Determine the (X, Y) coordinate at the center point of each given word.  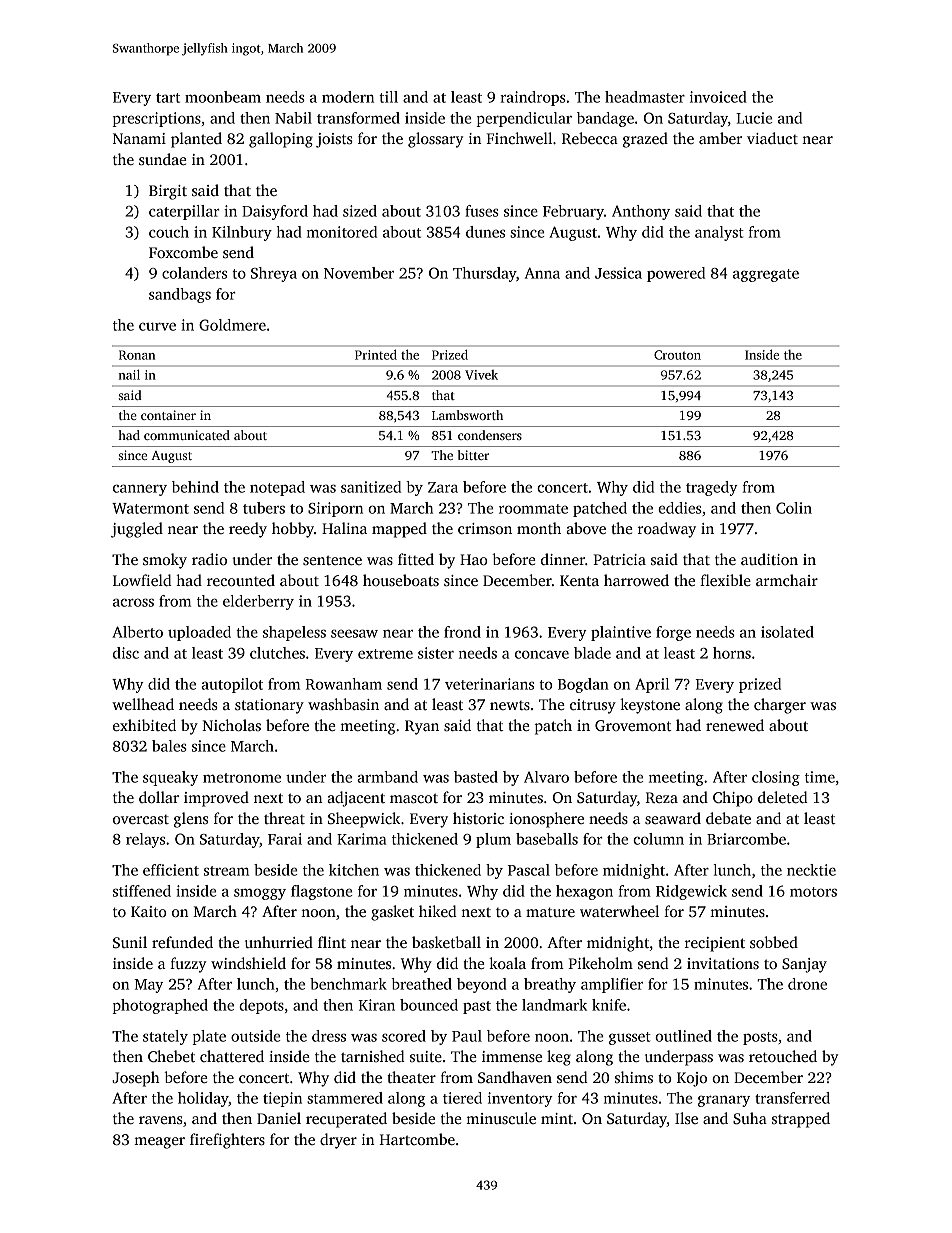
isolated (787, 632)
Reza (662, 797)
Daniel (279, 1118)
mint (557, 1118)
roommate (533, 509)
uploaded (199, 633)
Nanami (139, 138)
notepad (277, 488)
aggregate (766, 275)
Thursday (484, 274)
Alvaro (546, 777)
